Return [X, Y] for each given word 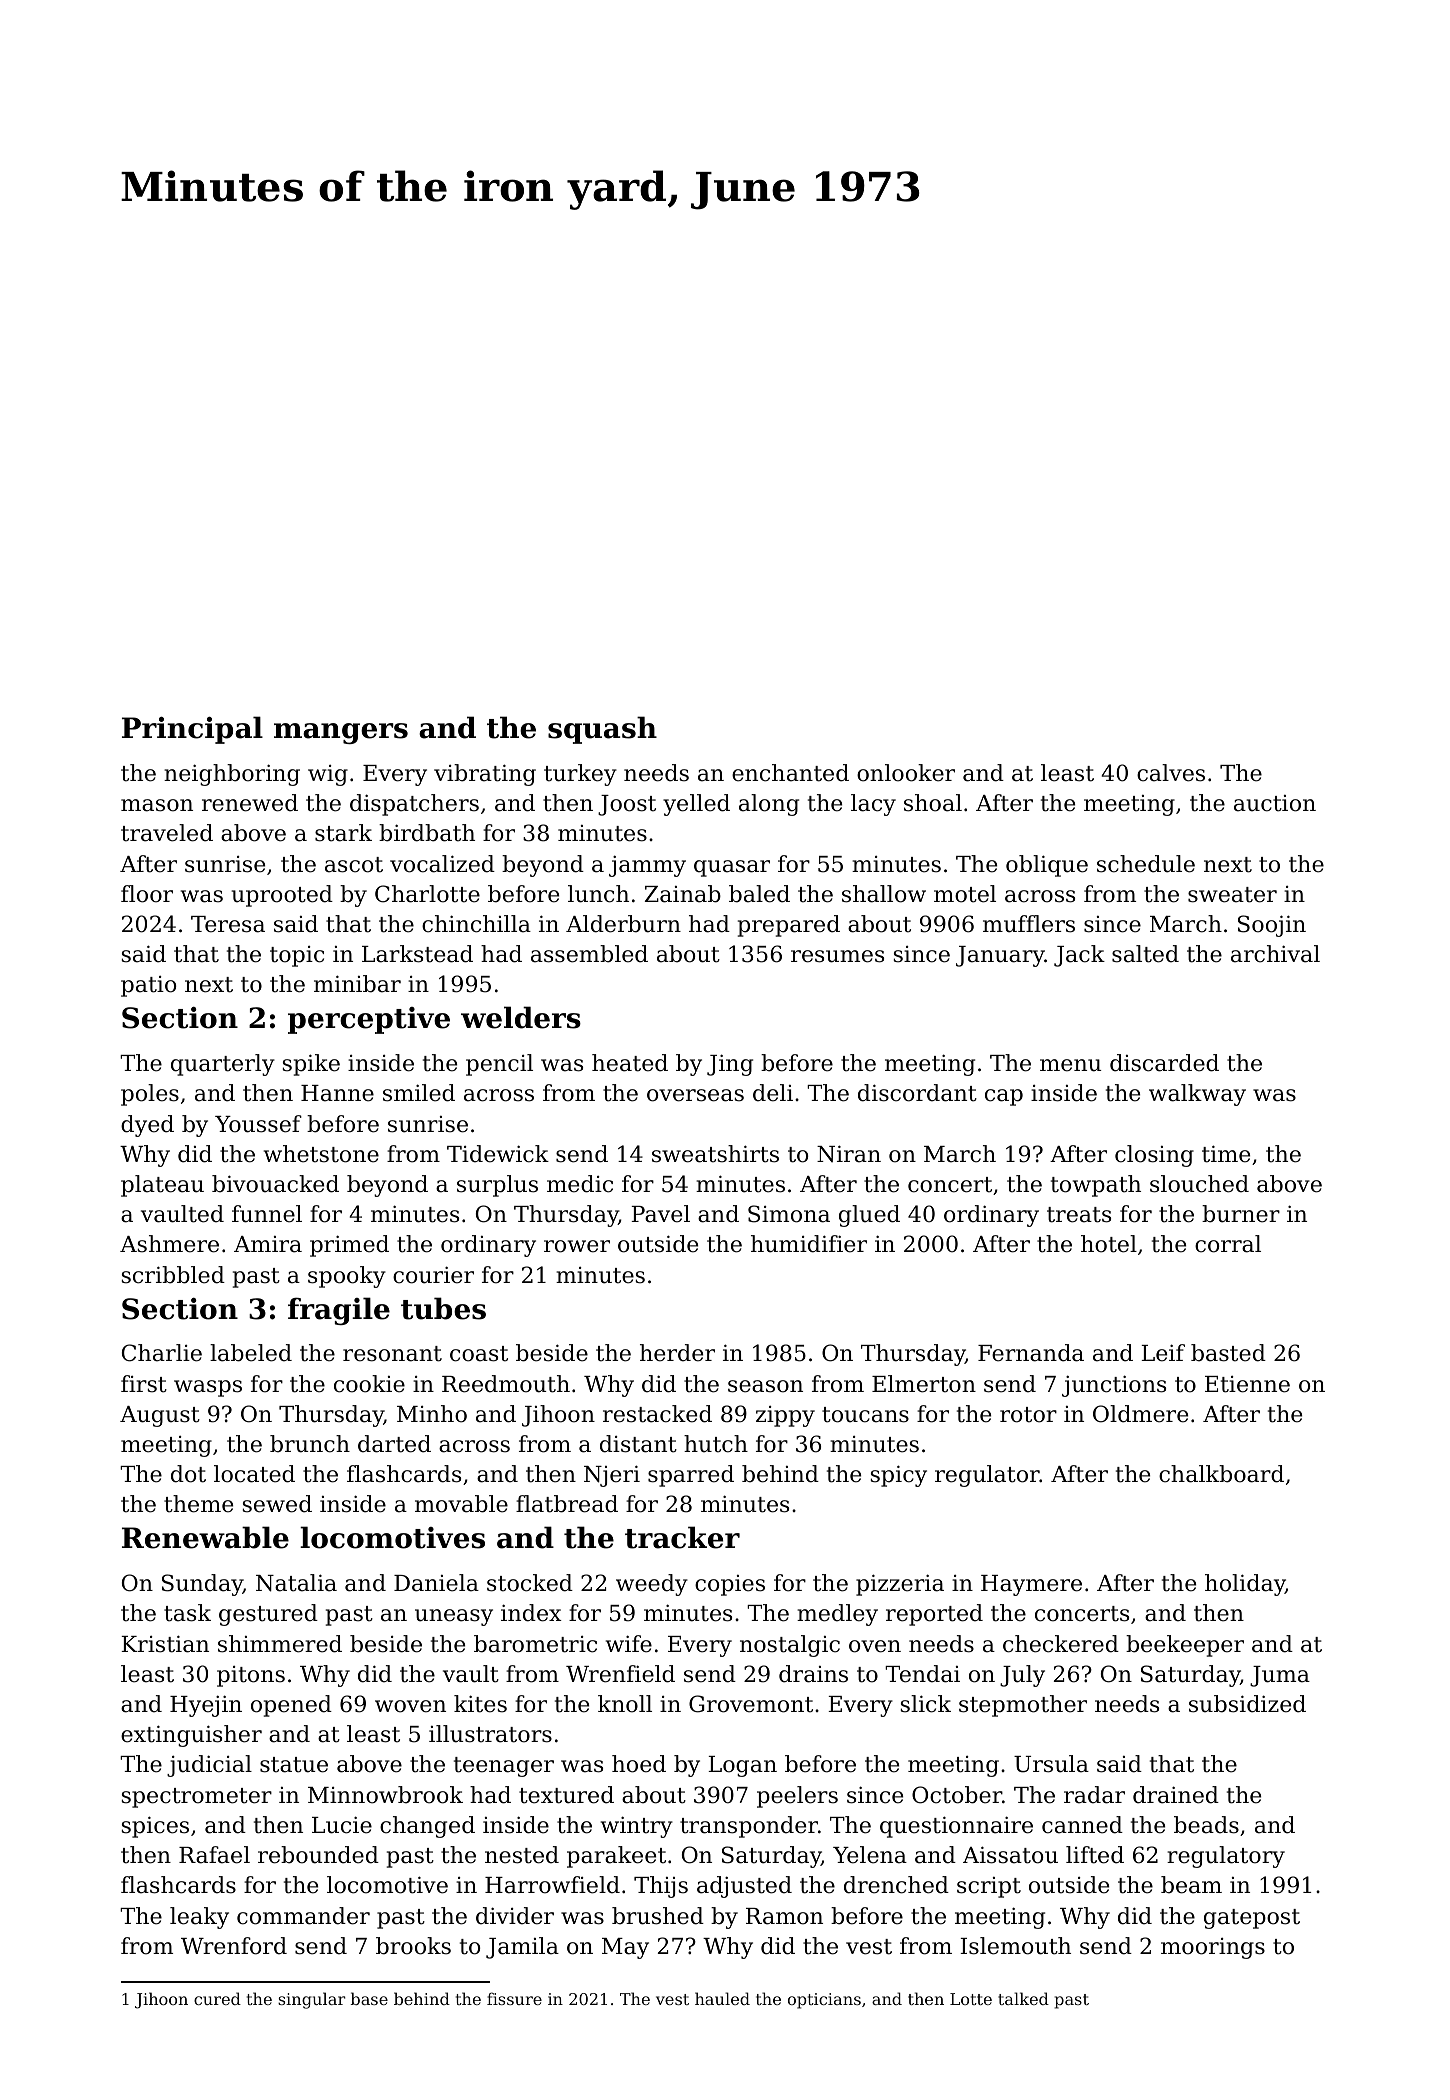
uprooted [282, 896]
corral [1228, 1244]
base [369, 1998]
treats [1079, 1215]
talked [1023, 1998]
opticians [824, 2001]
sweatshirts [715, 1154]
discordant [917, 1093]
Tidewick [498, 1154]
